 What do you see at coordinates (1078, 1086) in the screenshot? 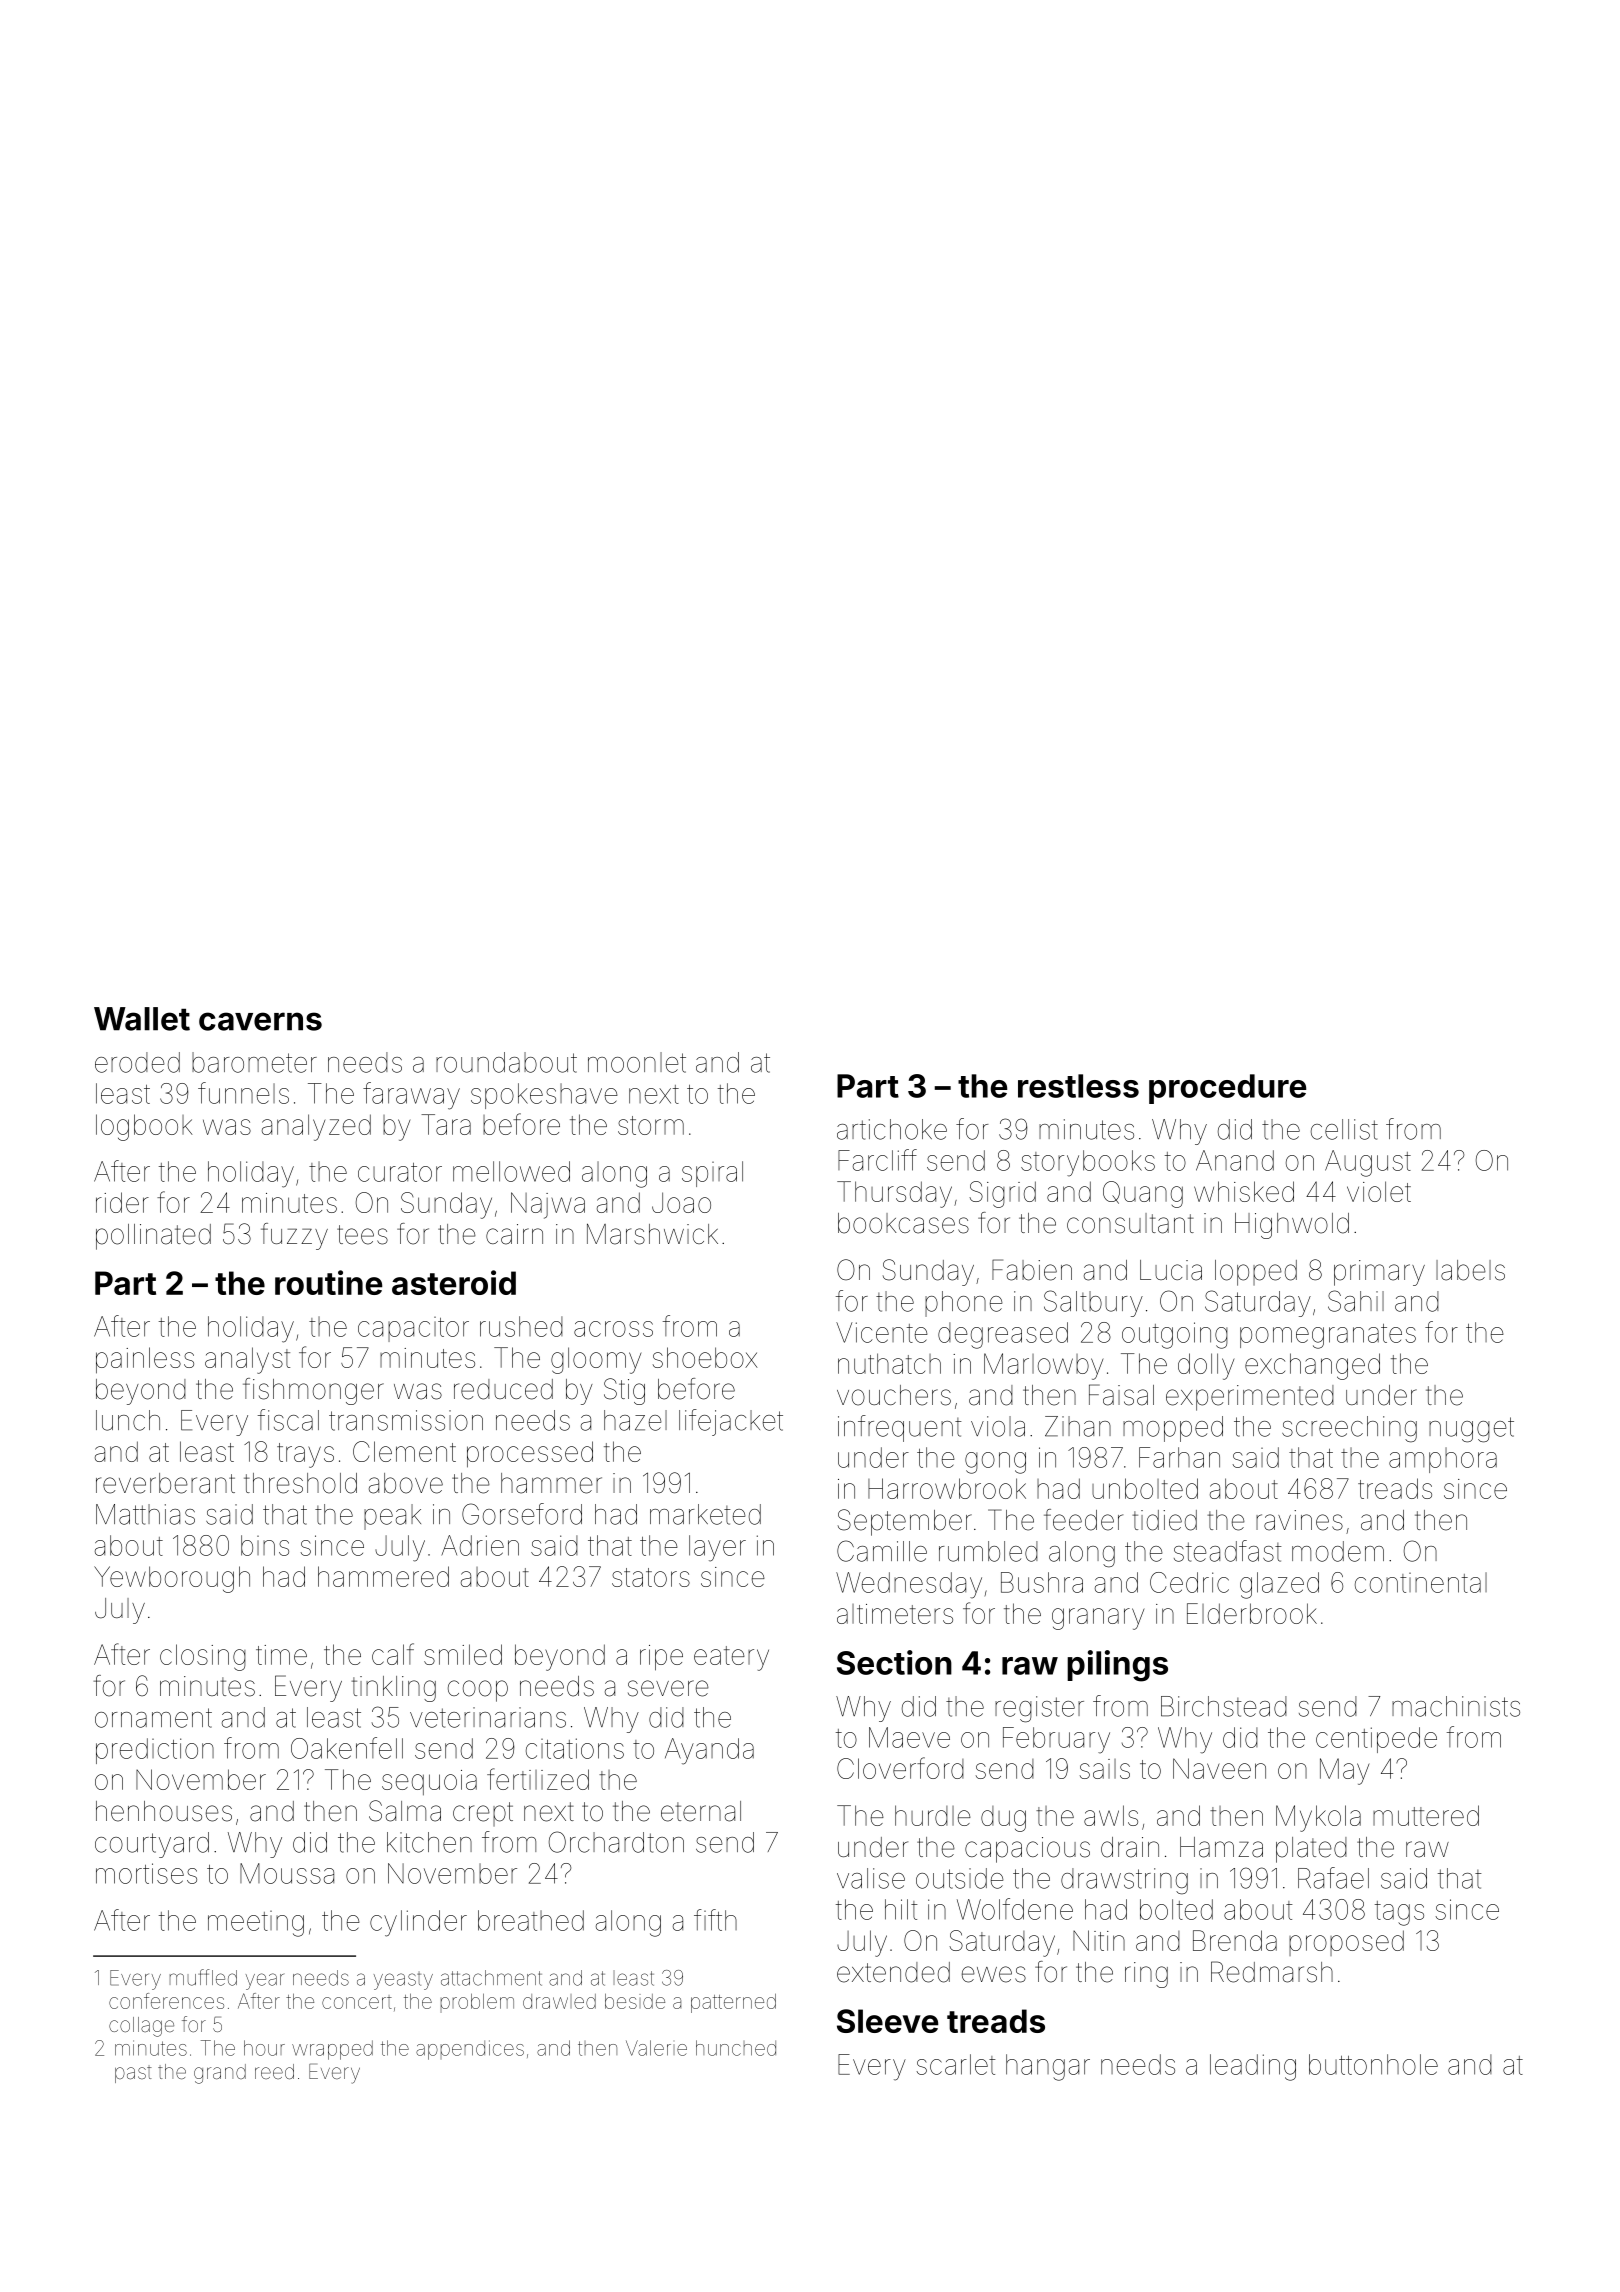
I see `restless` at bounding box center [1078, 1086].
